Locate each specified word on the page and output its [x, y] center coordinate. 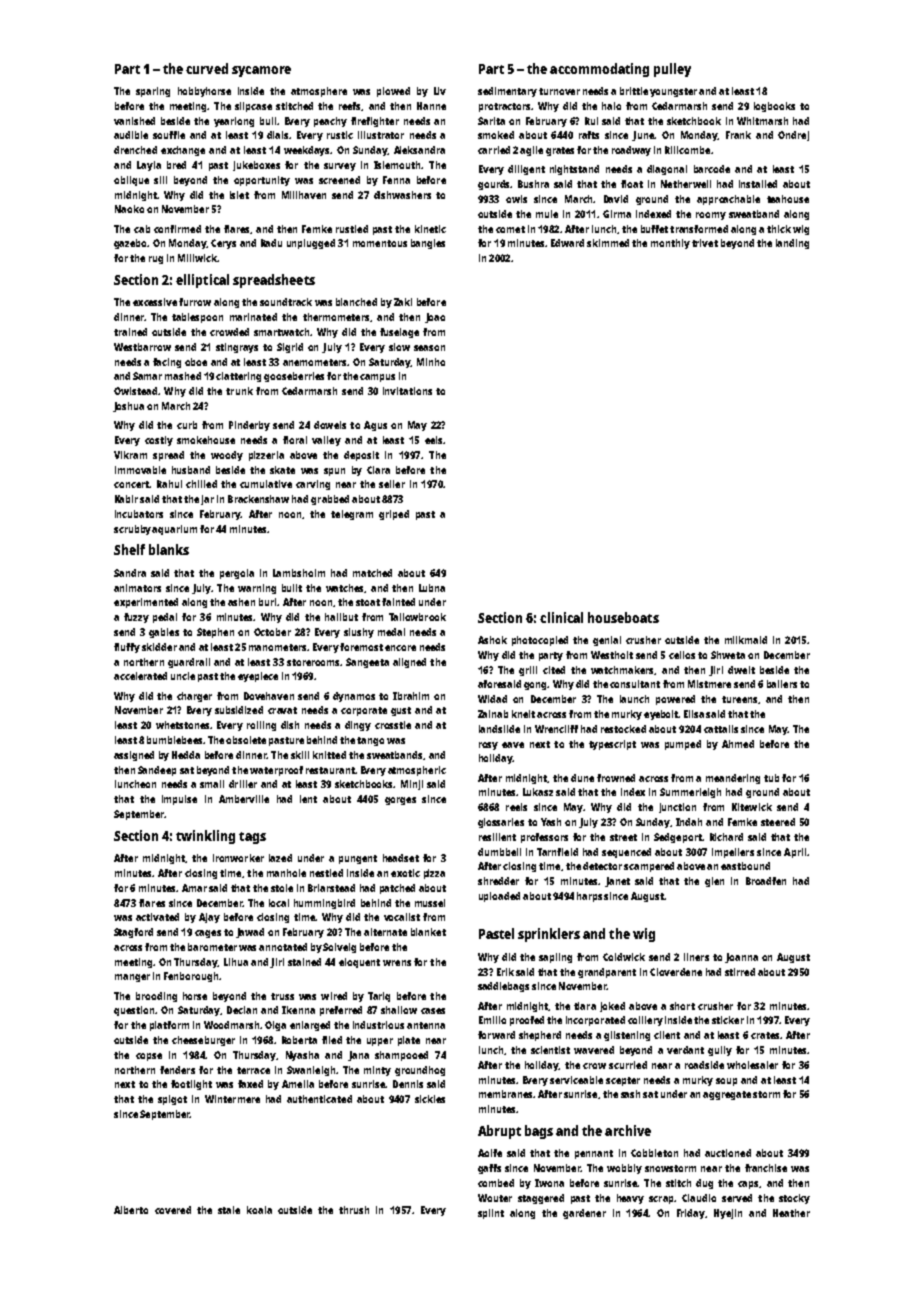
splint [491, 1214]
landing [792, 244]
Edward [567, 243]
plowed [393, 92]
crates [765, 1035]
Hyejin [728, 1214]
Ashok [492, 640]
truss [282, 996]
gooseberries [294, 377]
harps [589, 897]
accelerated [140, 676]
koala [259, 1210]
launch [634, 699]
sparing [153, 92]
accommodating [599, 70]
